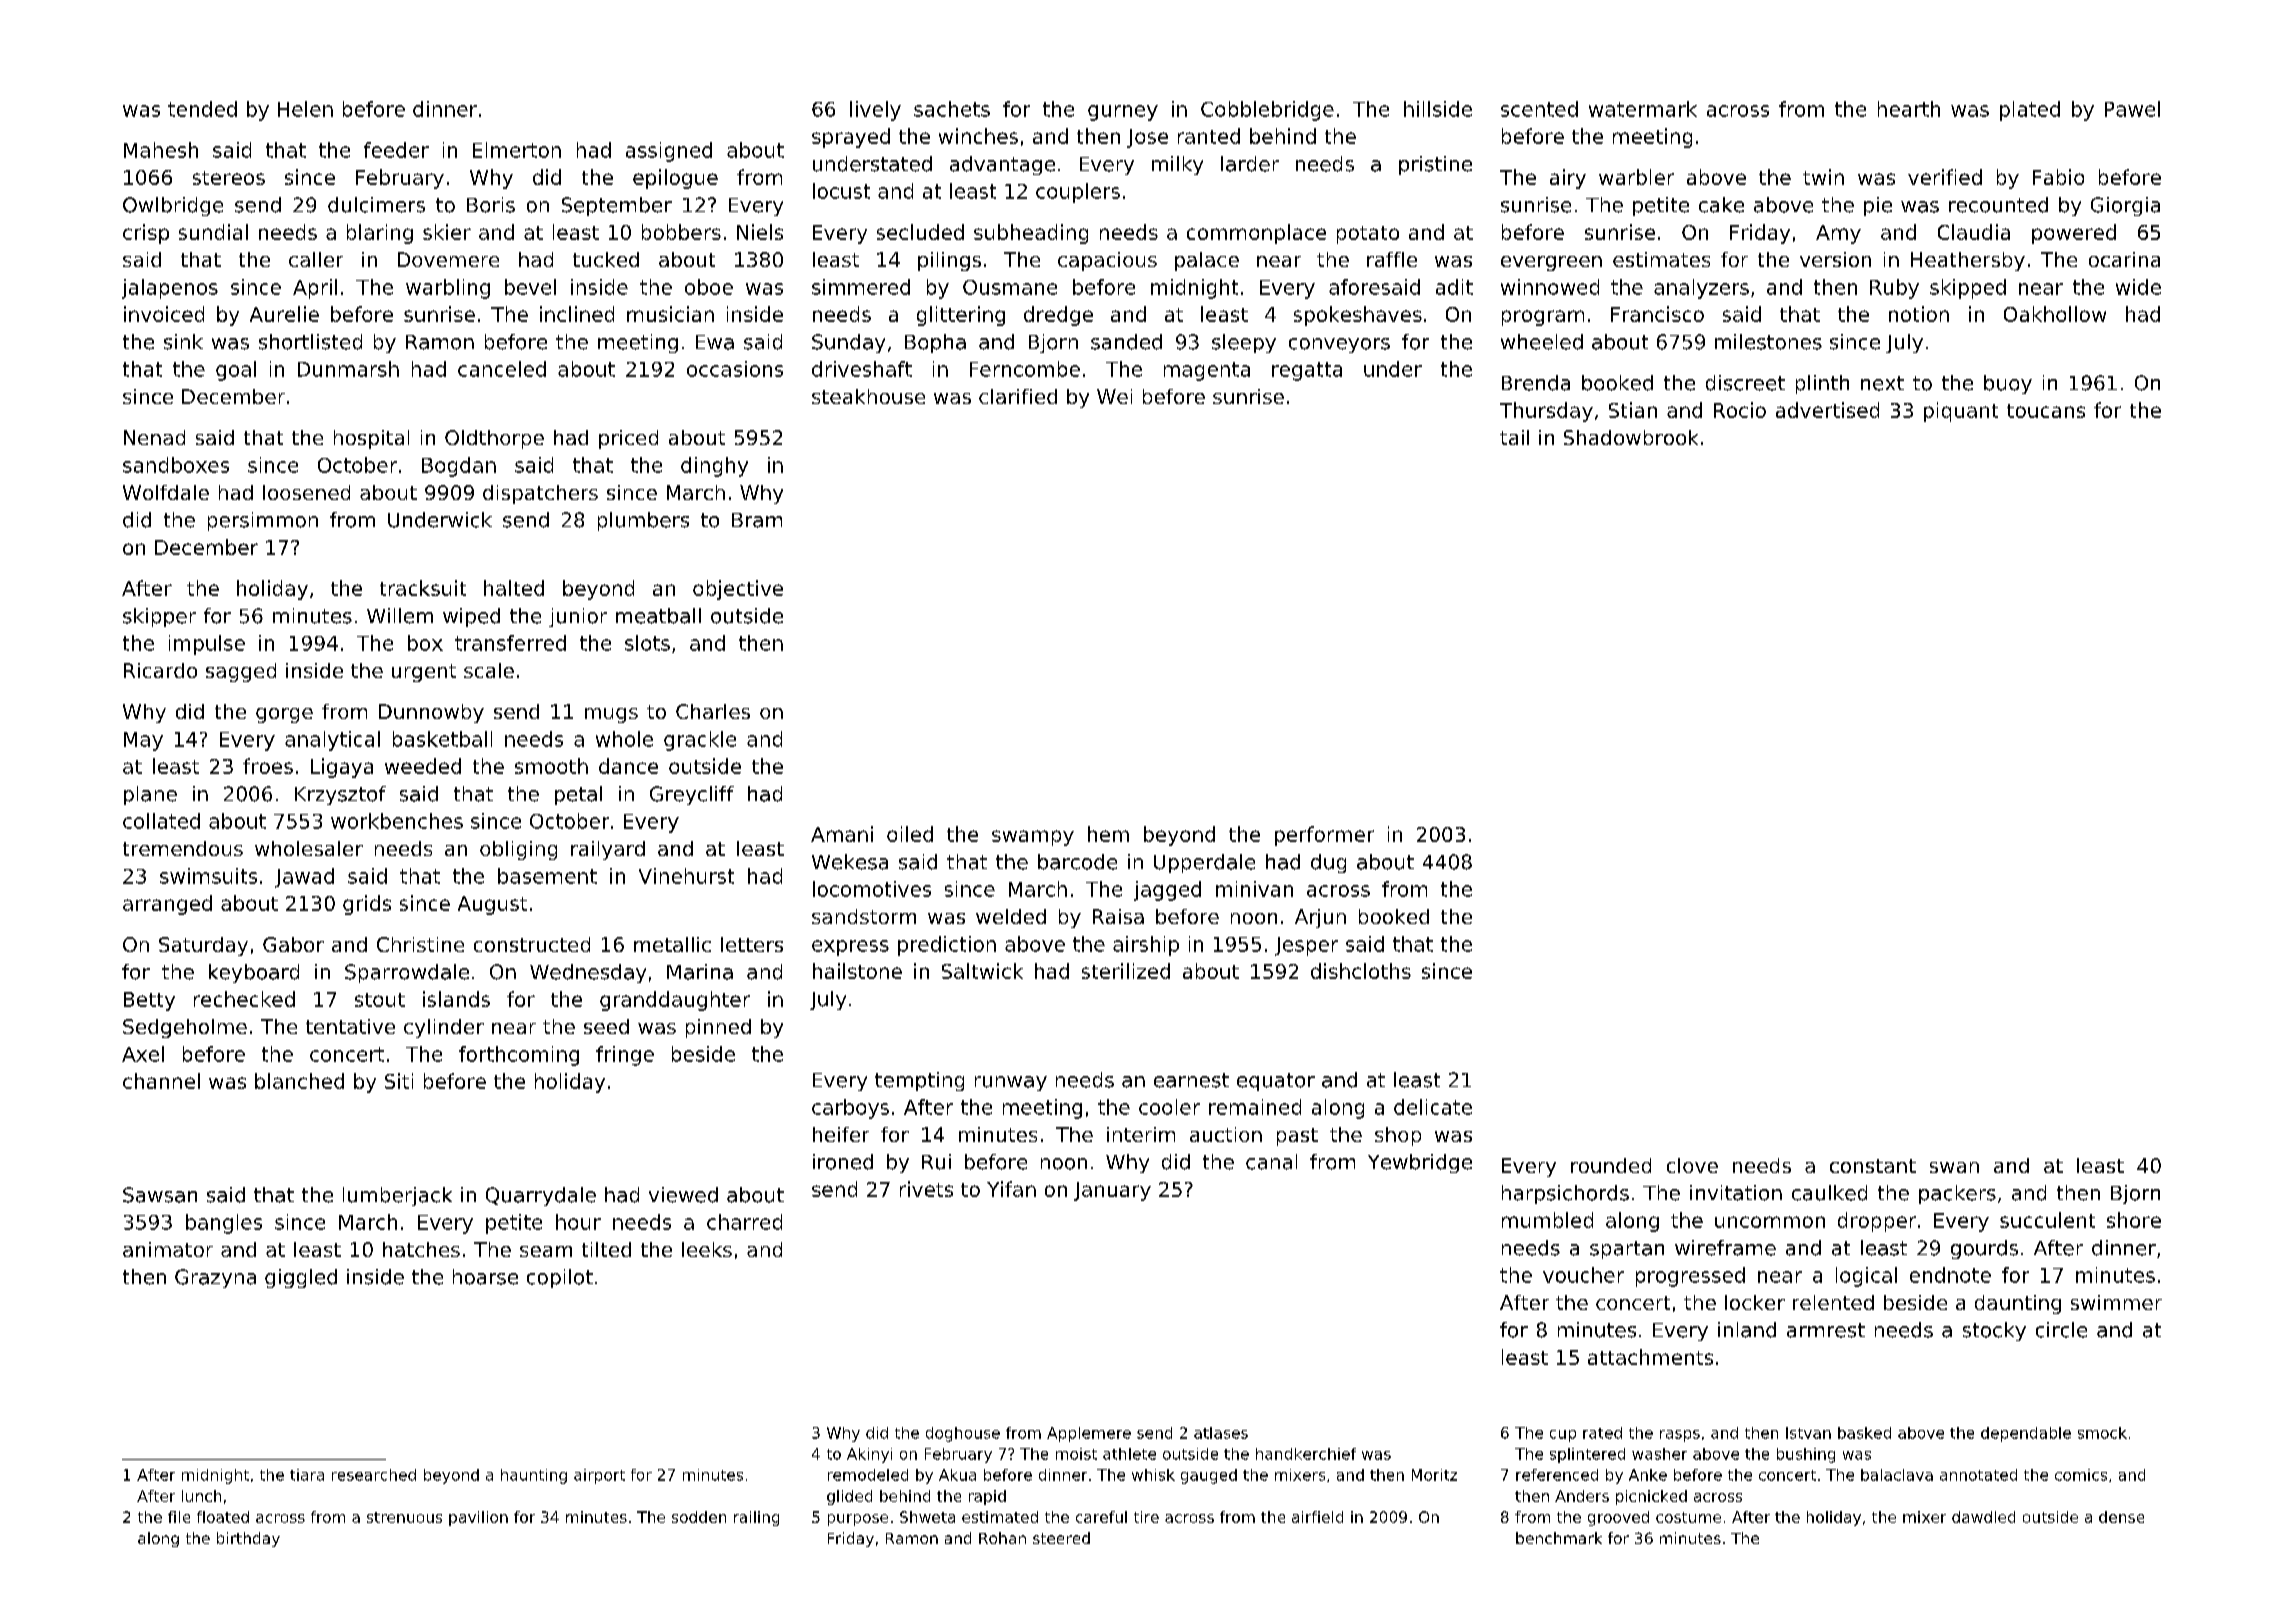 The height and width of the screenshot is (1615, 2284). What do you see at coordinates (1583, 1275) in the screenshot?
I see `voucher` at bounding box center [1583, 1275].
